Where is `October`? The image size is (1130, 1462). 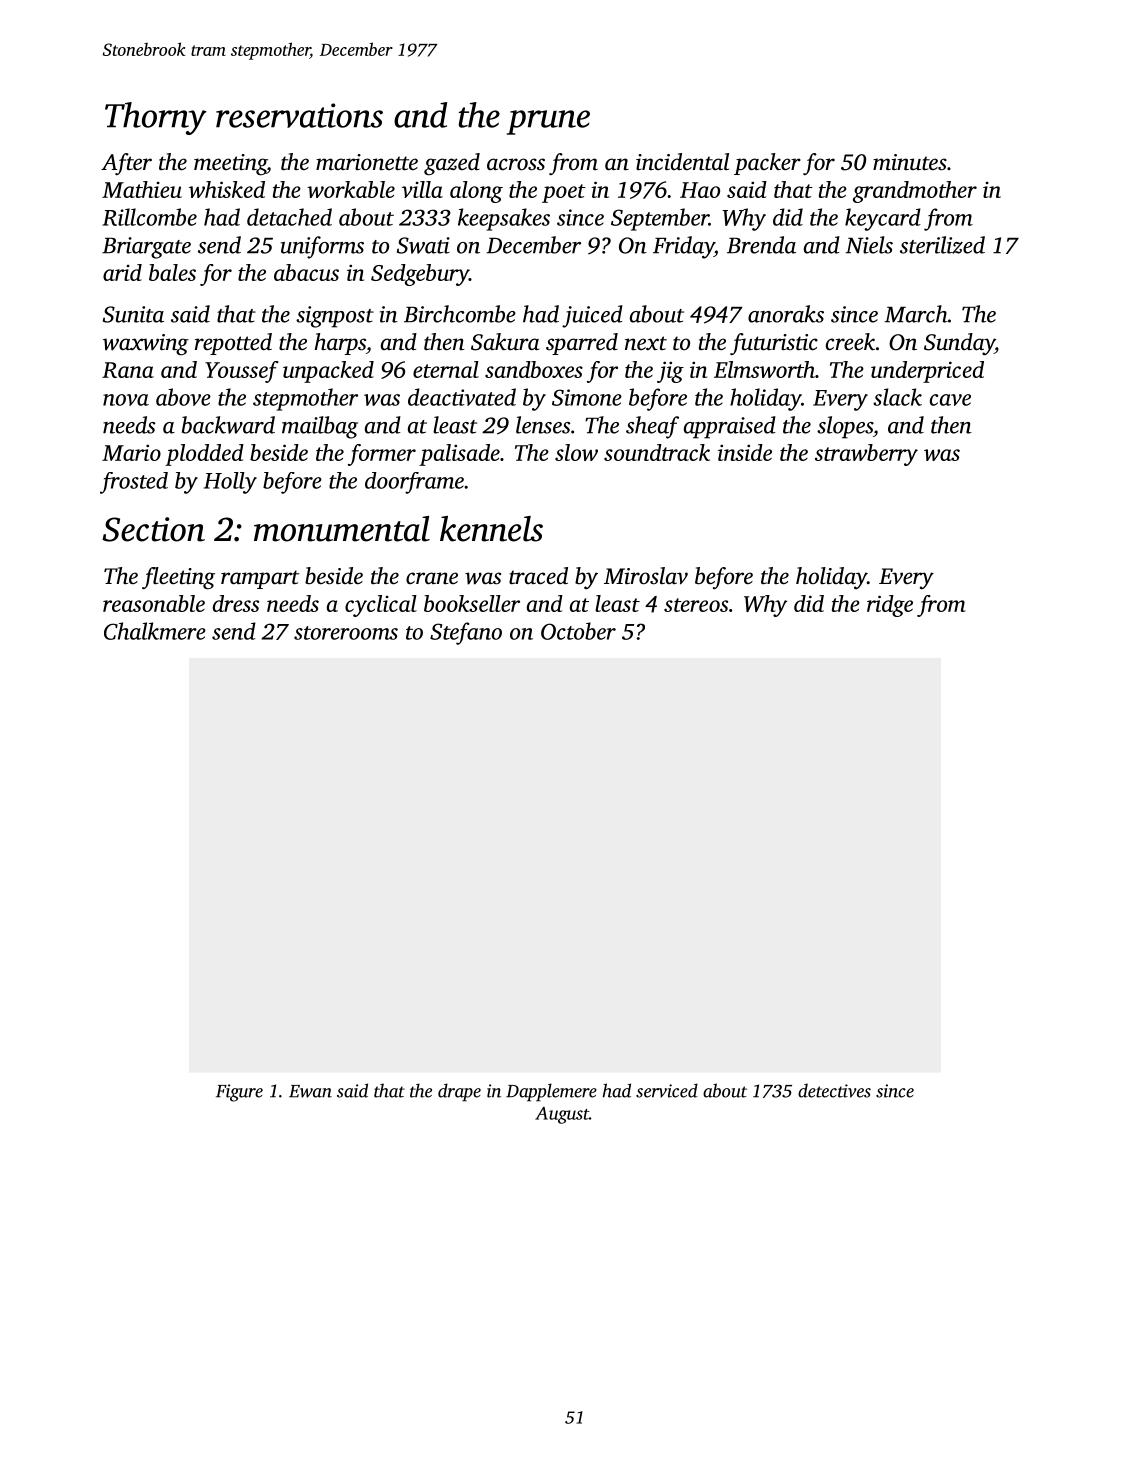
October is located at coordinates (578, 631).
